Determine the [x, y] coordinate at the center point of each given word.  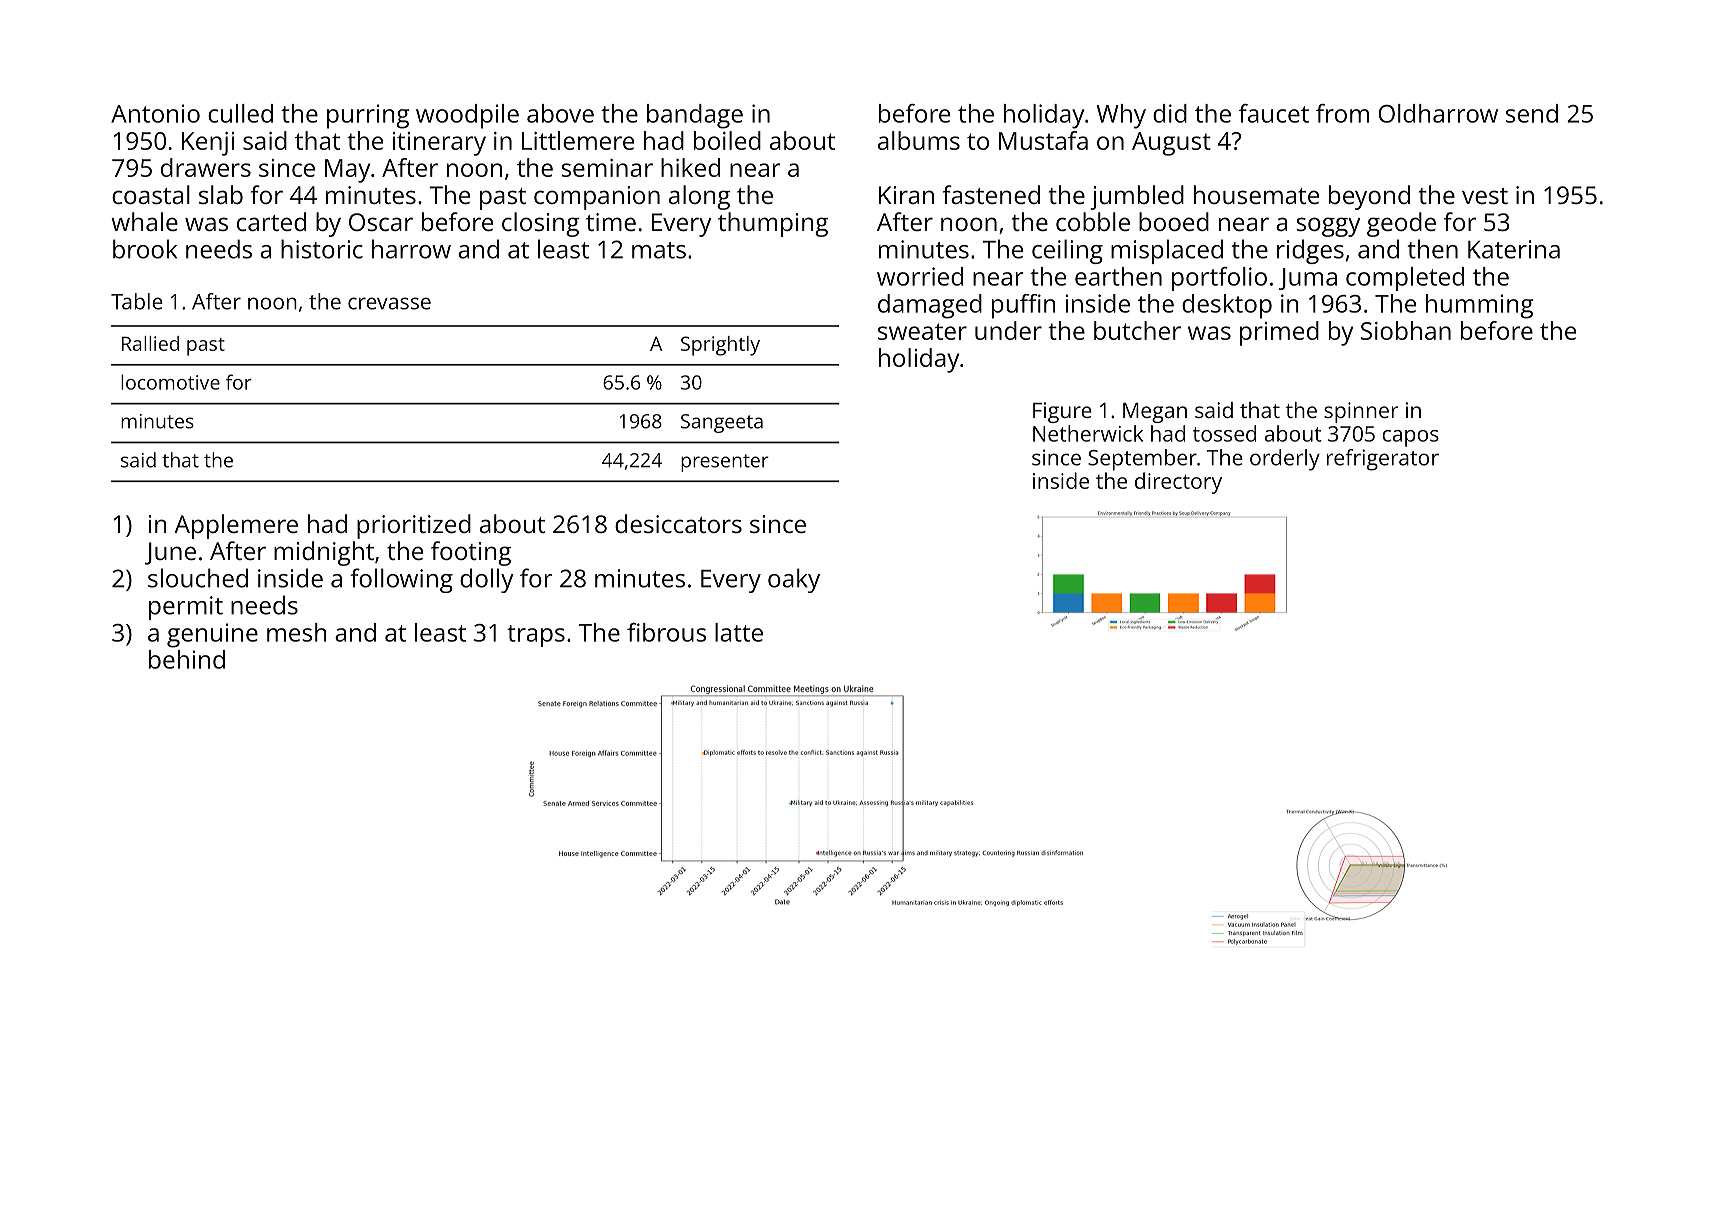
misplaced [1167, 251]
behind [187, 659]
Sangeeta [722, 423]
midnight [324, 553]
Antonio [155, 113]
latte [739, 632]
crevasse [389, 303]
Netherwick [1088, 433]
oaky [794, 580]
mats [659, 250]
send [1532, 113]
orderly [1285, 460]
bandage [695, 116]
